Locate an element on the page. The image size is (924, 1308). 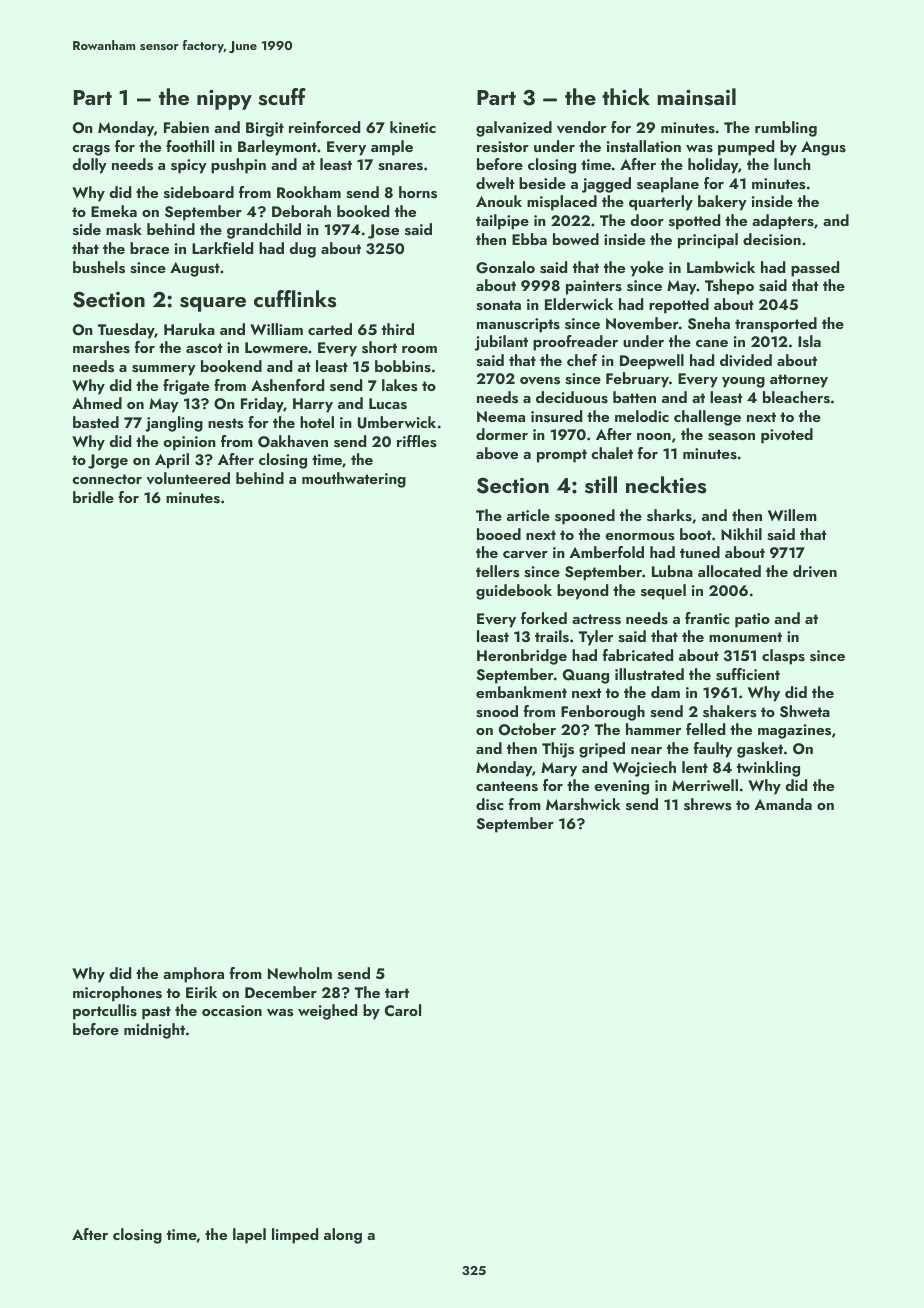
Amanda is located at coordinates (783, 804).
